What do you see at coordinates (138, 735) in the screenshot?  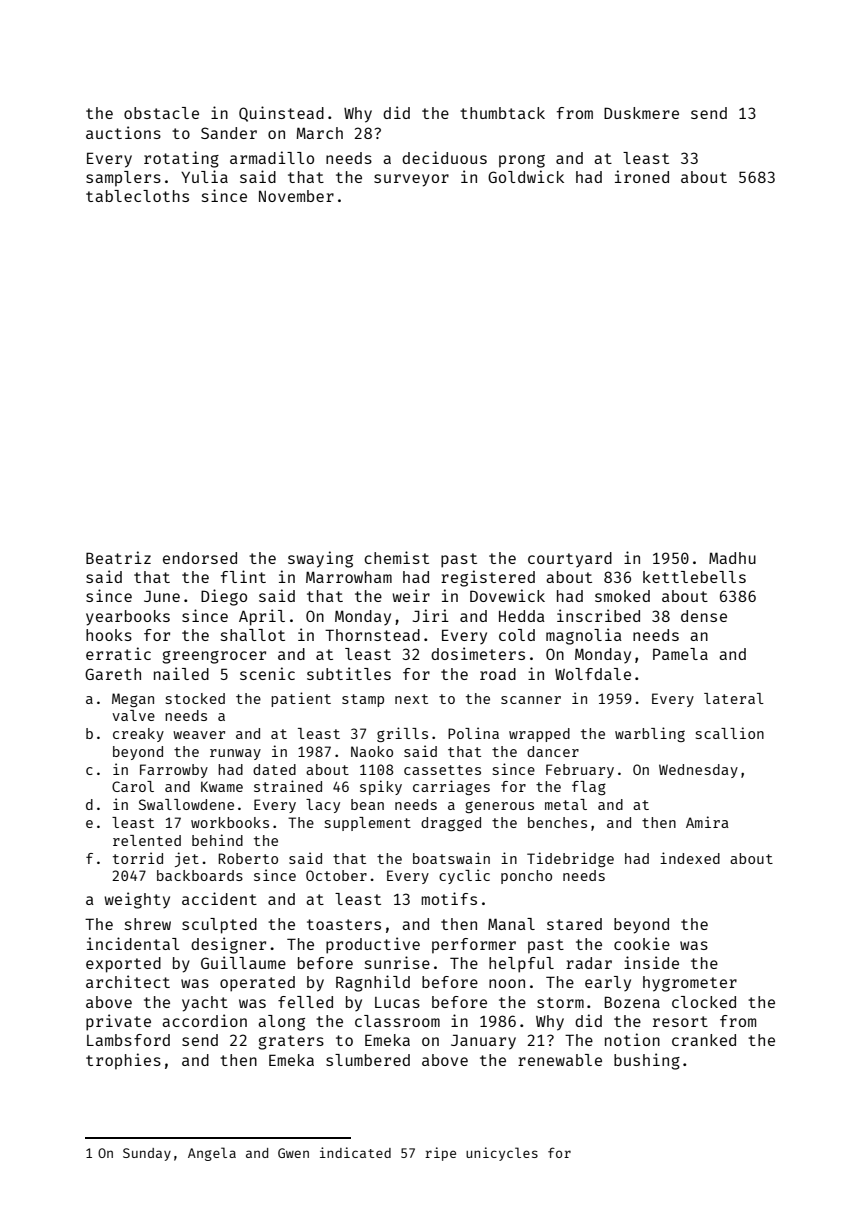 I see `creaky` at bounding box center [138, 735].
